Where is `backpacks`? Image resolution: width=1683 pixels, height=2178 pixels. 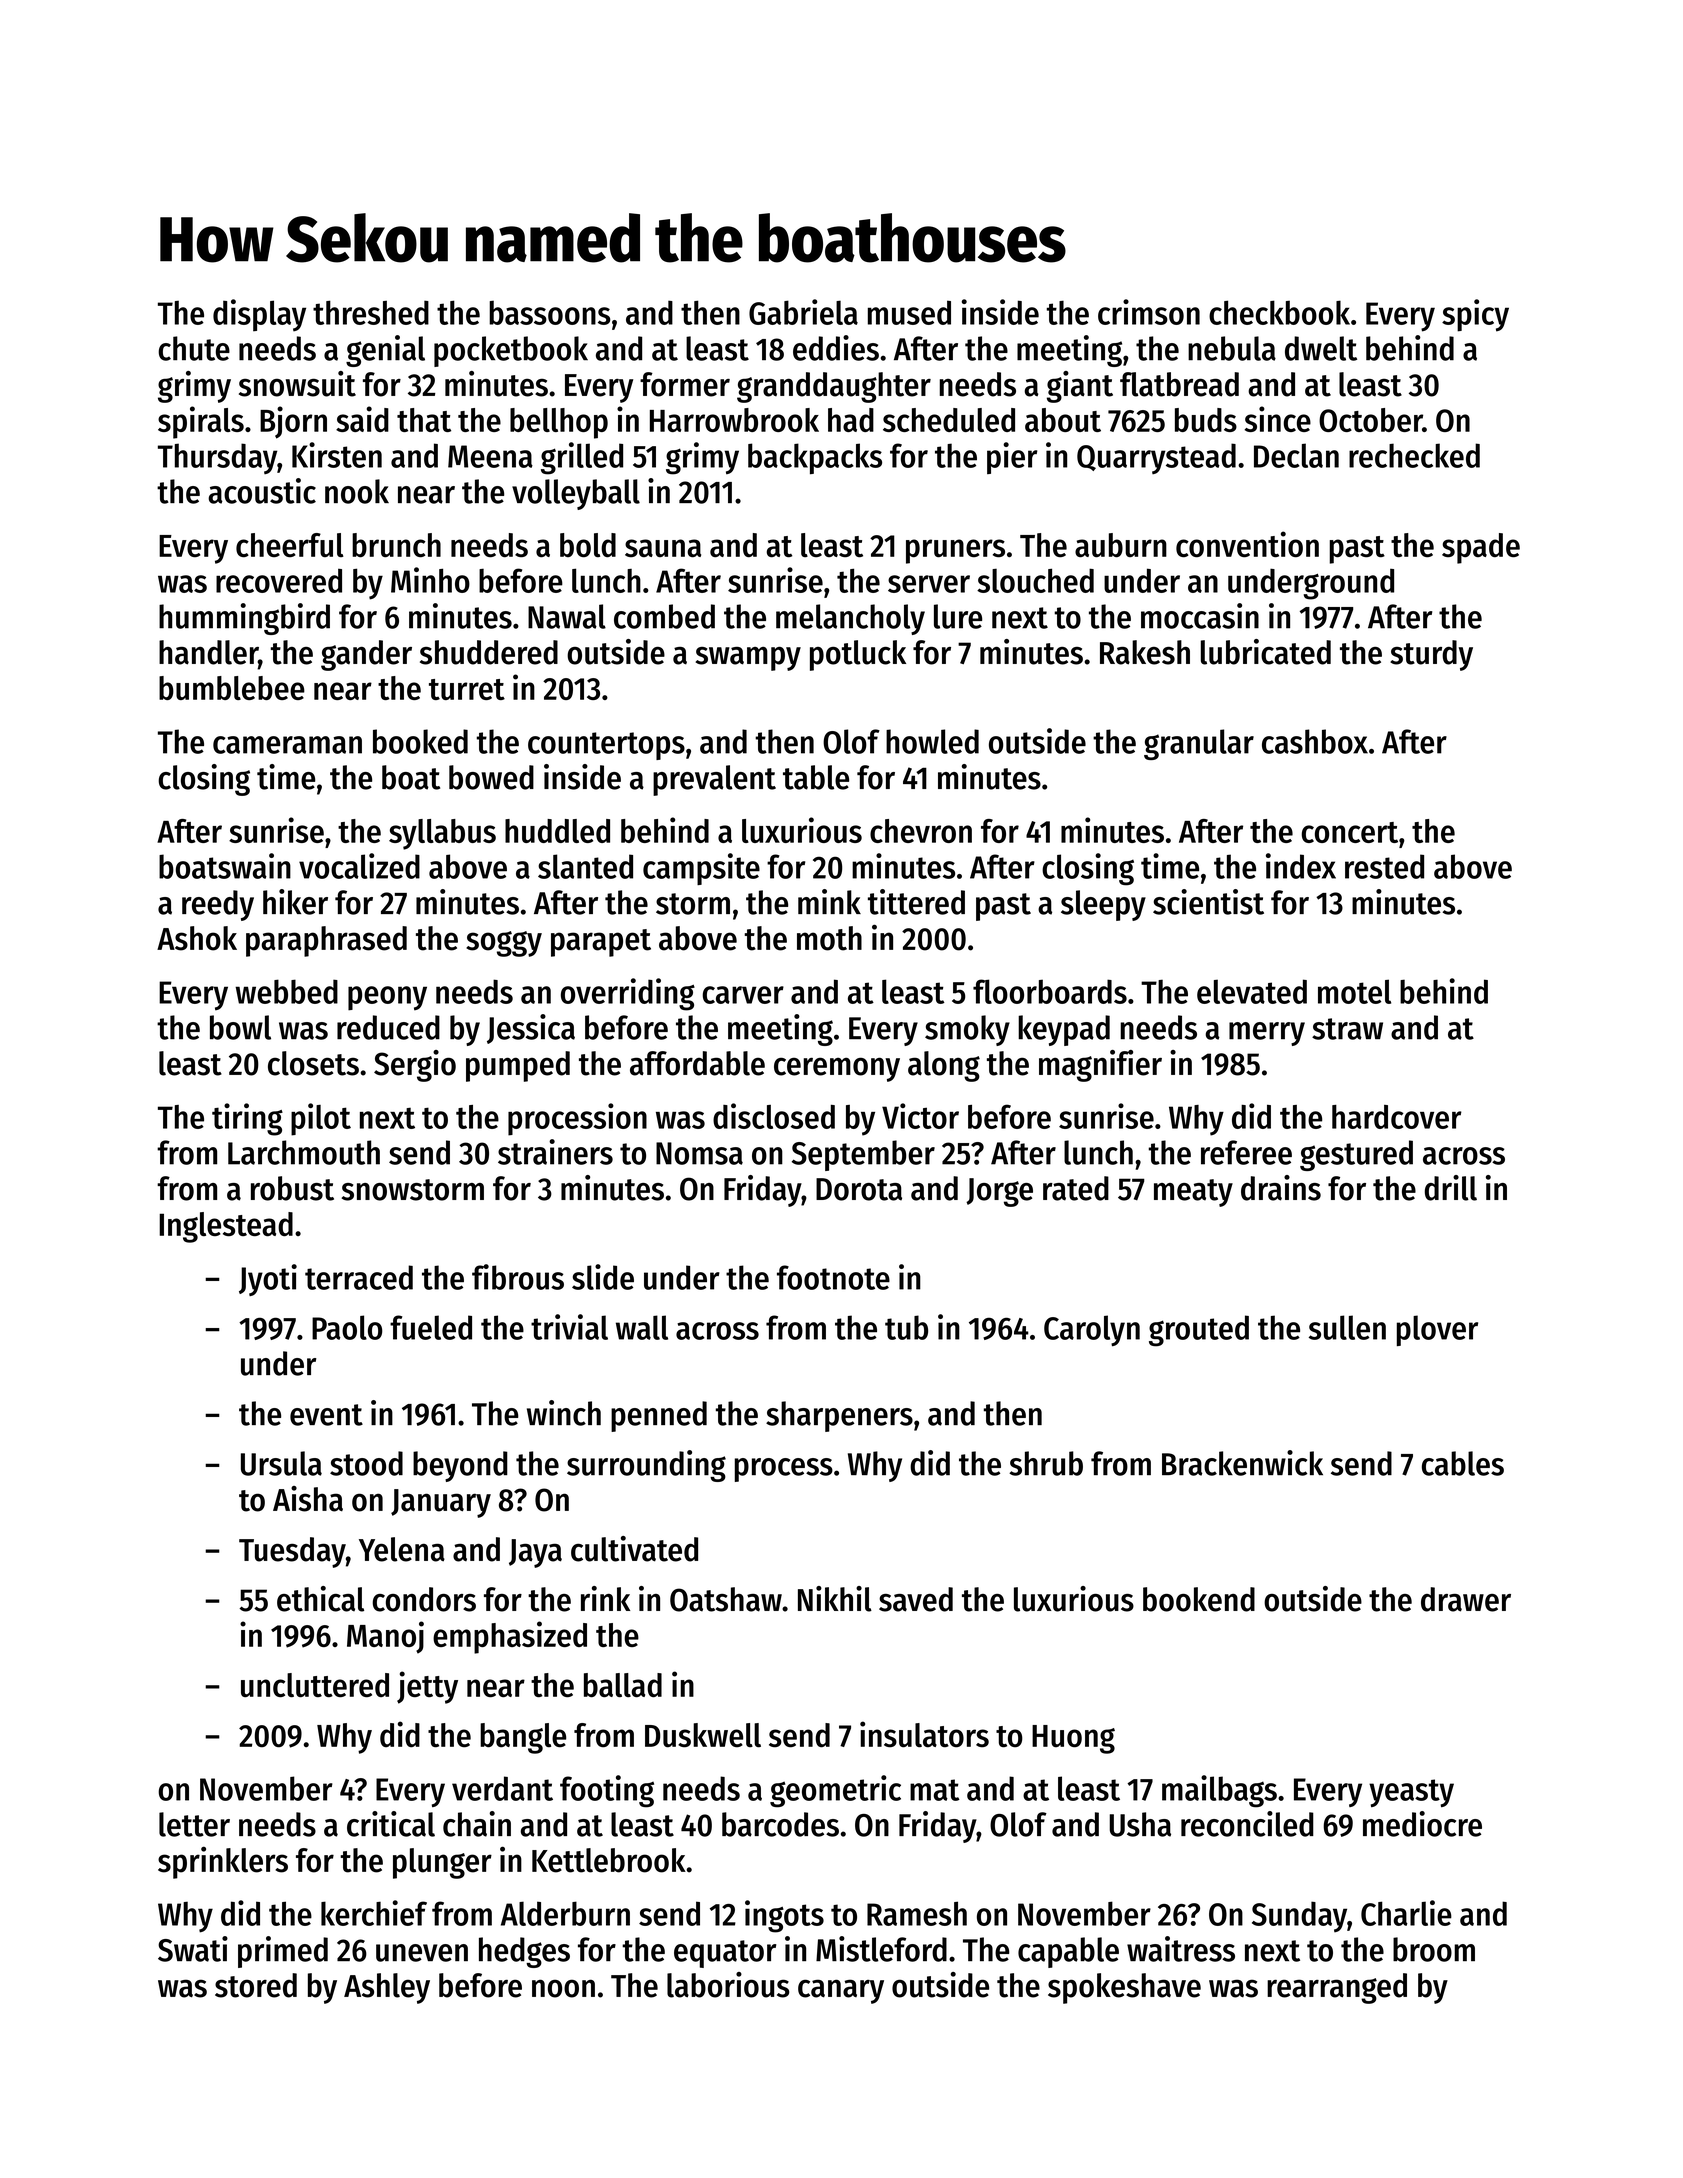 backpacks is located at coordinates (815, 458).
